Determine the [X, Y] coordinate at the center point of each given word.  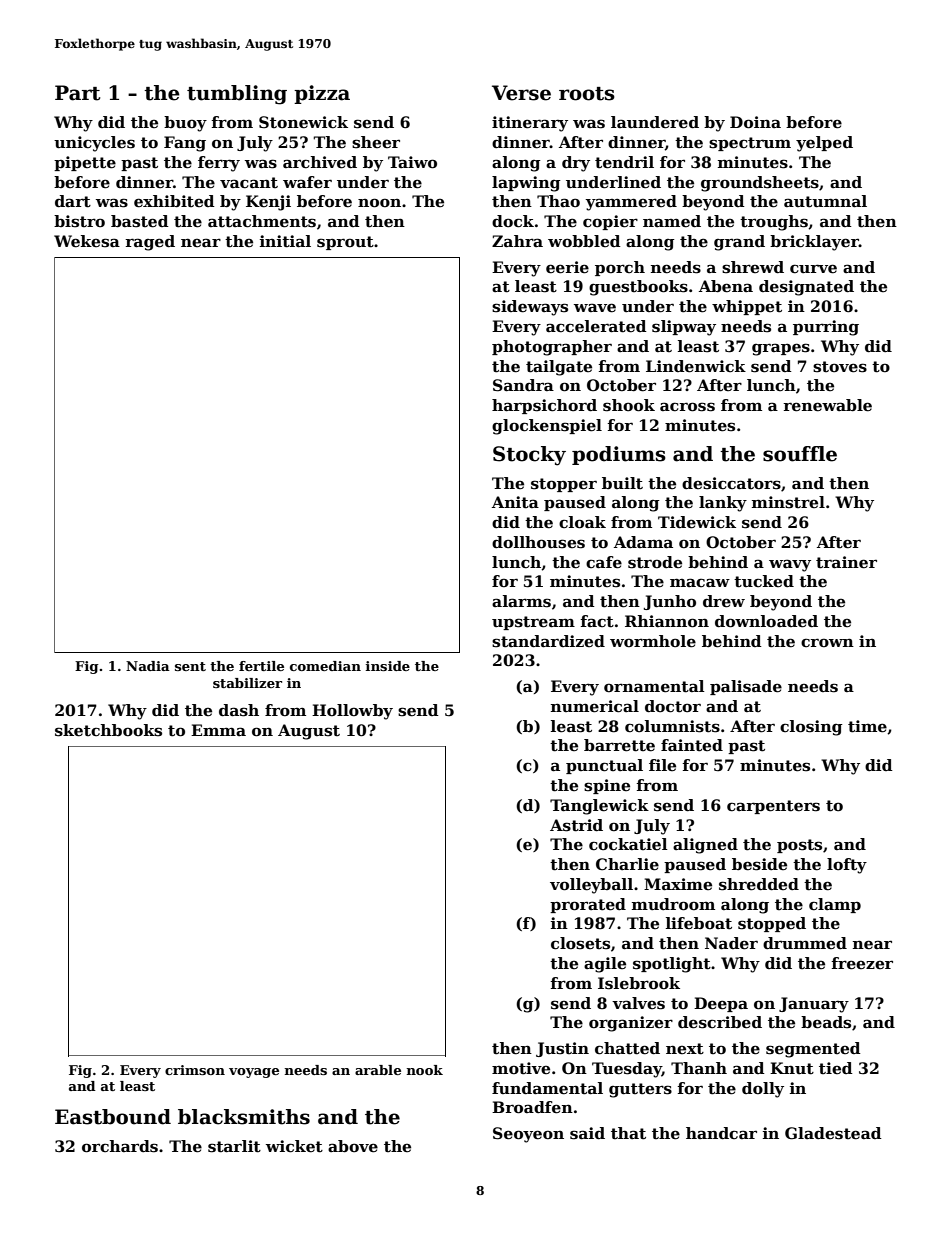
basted [140, 221]
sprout [345, 243]
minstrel [788, 502]
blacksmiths [244, 1117]
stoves [840, 367]
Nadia [148, 666]
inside [388, 666]
